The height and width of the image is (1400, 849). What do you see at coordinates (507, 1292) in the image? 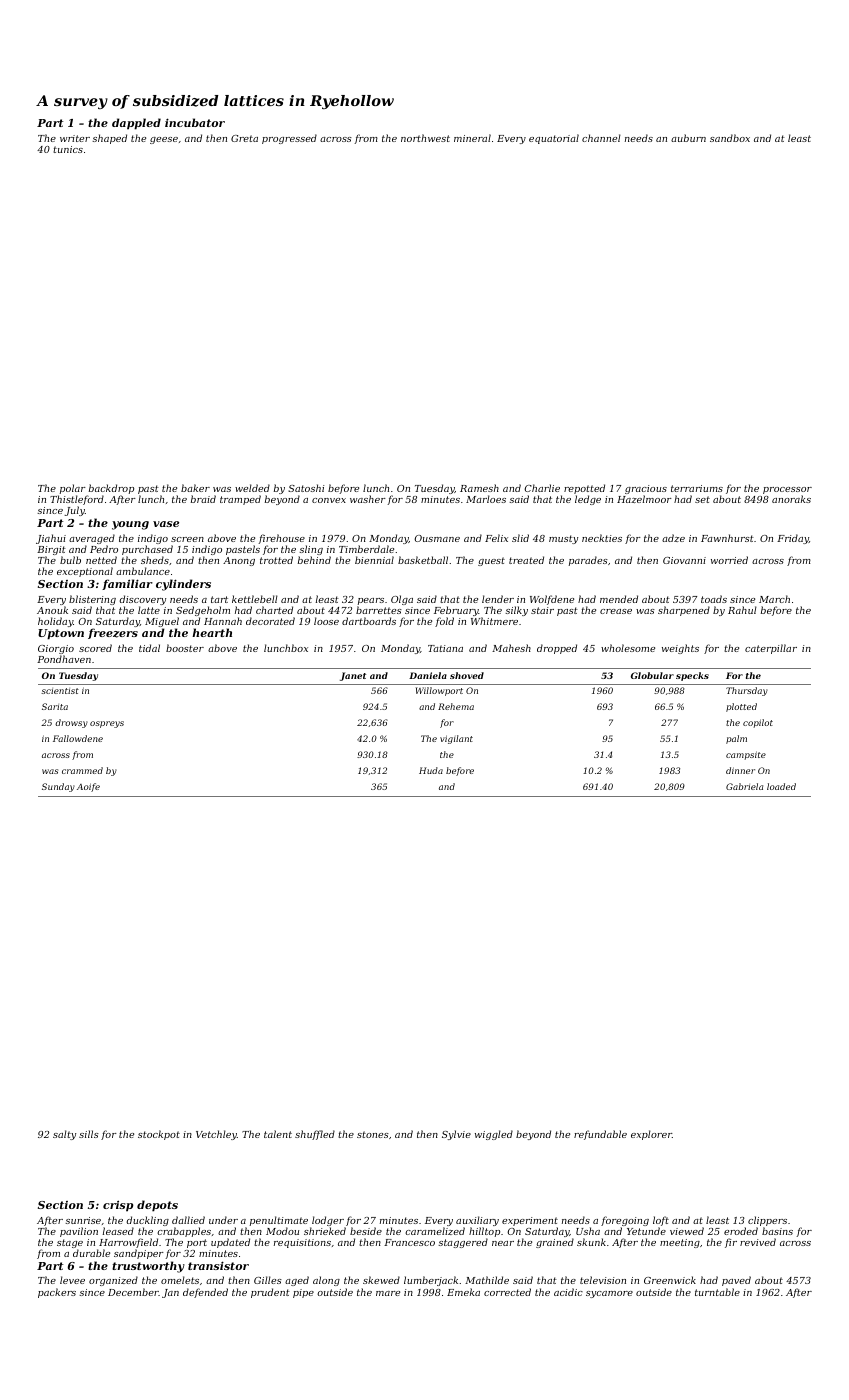
I see `corrected` at bounding box center [507, 1292].
